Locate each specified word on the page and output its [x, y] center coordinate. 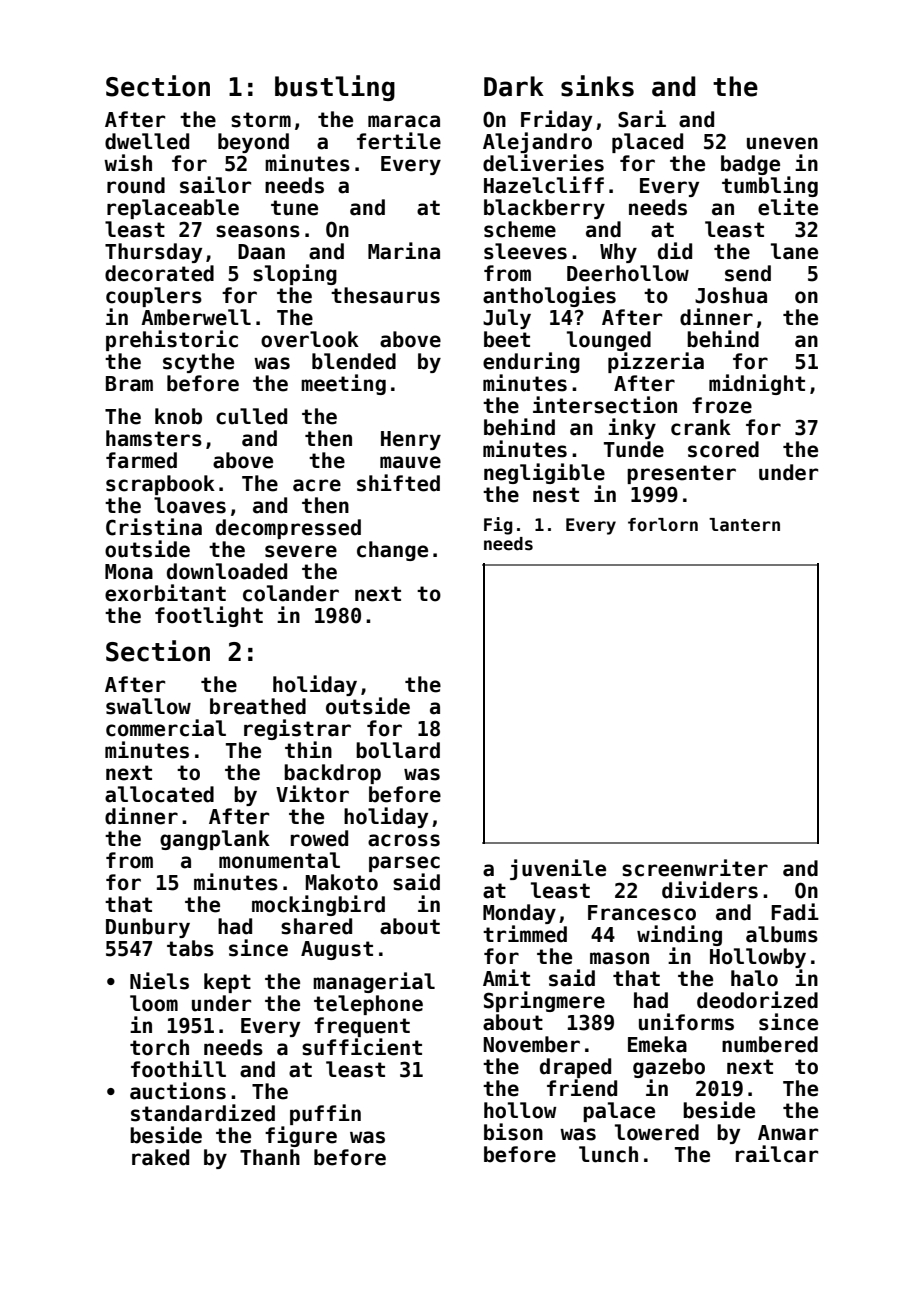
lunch [608, 1154]
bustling [335, 88]
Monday [519, 914]
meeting [343, 384]
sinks [597, 86]
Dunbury [148, 928]
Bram [129, 384]
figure [301, 1136]
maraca [404, 121]
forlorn [663, 525]
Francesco [642, 913]
